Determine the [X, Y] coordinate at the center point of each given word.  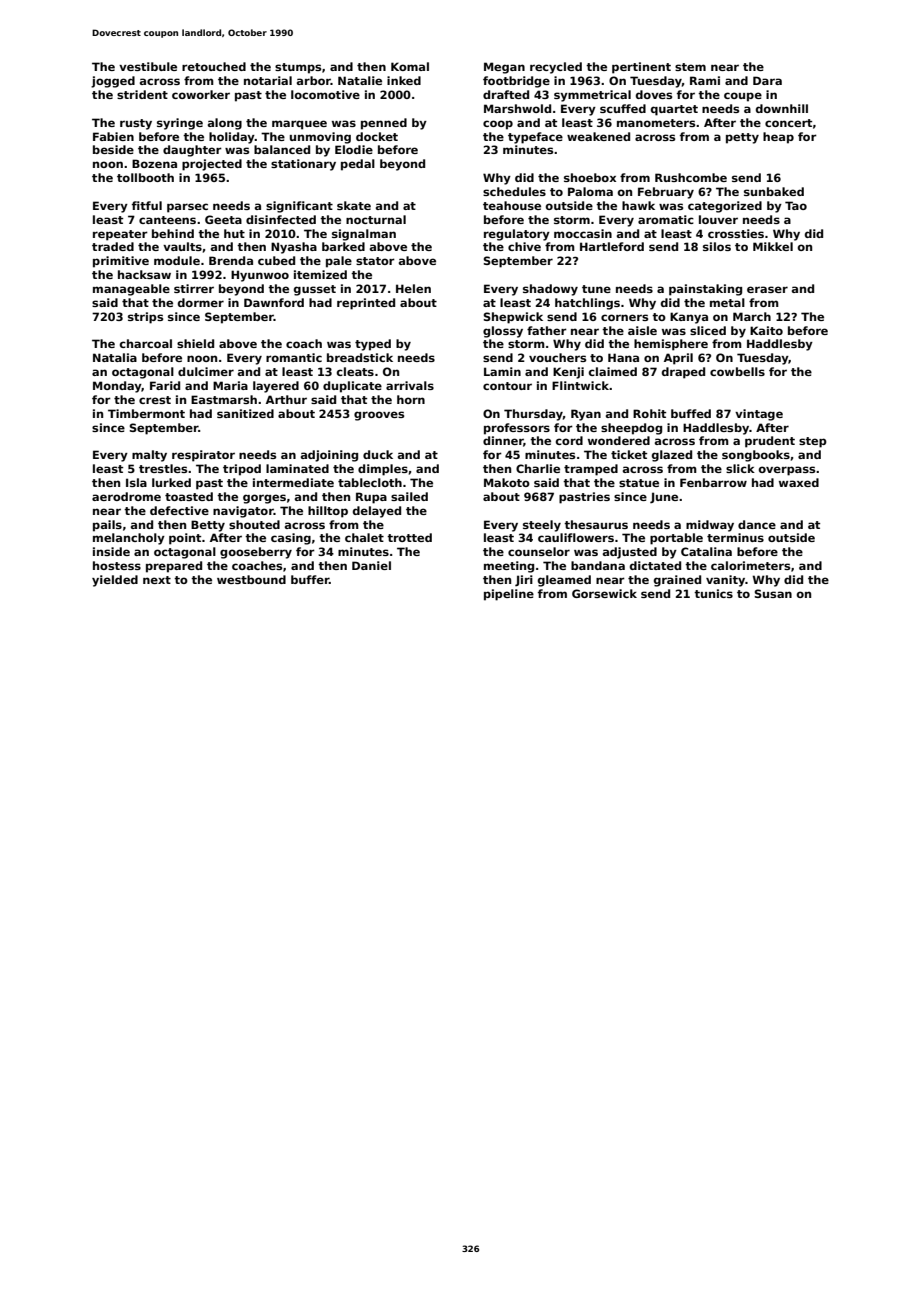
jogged [113, 82]
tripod [242, 470]
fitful [147, 205]
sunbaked [774, 191]
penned [384, 124]
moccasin [583, 233]
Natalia [115, 357]
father [547, 330]
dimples [383, 470]
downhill [782, 108]
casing [291, 539]
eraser [767, 289]
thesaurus [596, 524]
